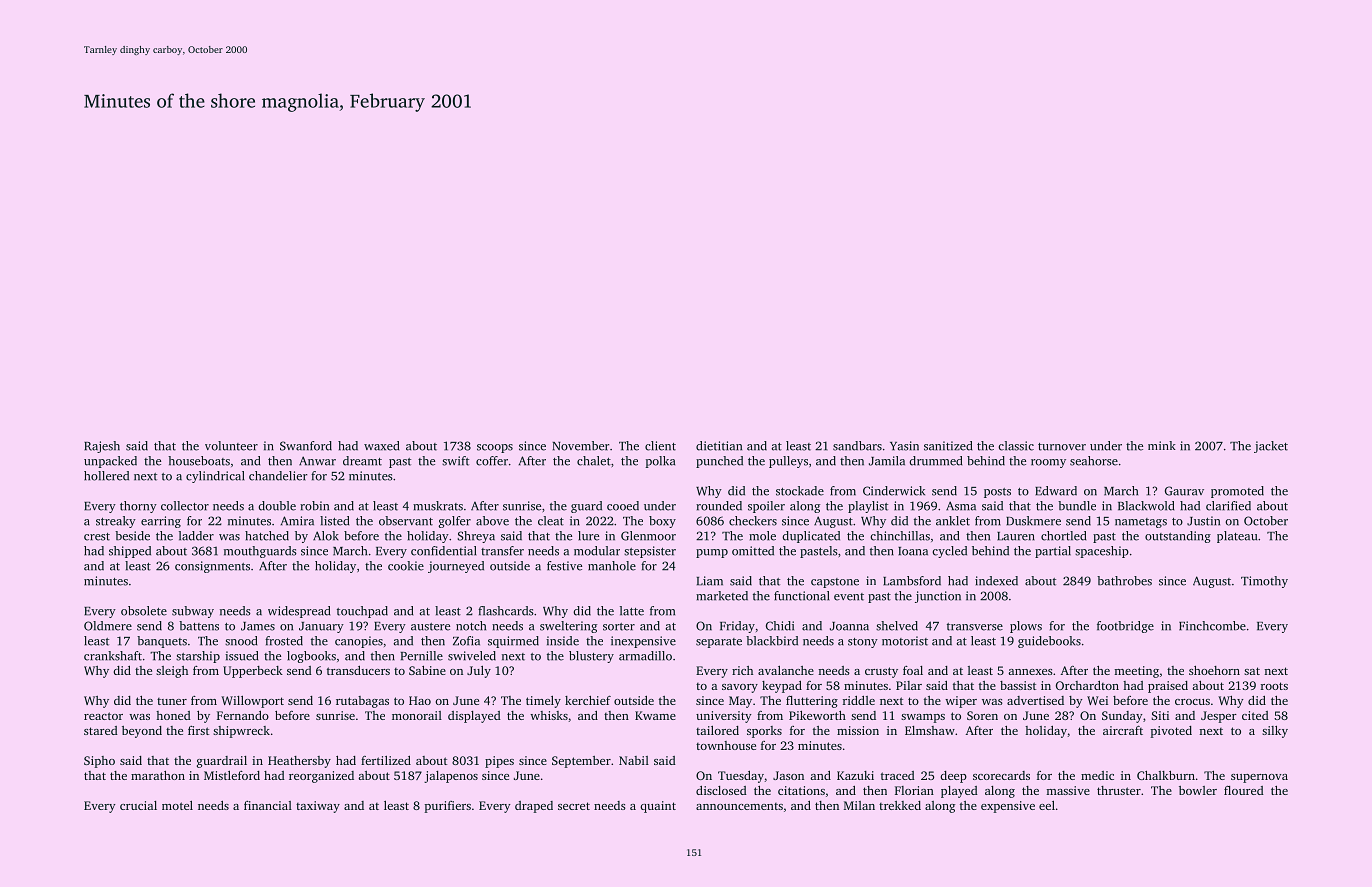 This screenshot has height=887, width=1372. What do you see at coordinates (1094, 461) in the screenshot?
I see `seahorse` at bounding box center [1094, 461].
